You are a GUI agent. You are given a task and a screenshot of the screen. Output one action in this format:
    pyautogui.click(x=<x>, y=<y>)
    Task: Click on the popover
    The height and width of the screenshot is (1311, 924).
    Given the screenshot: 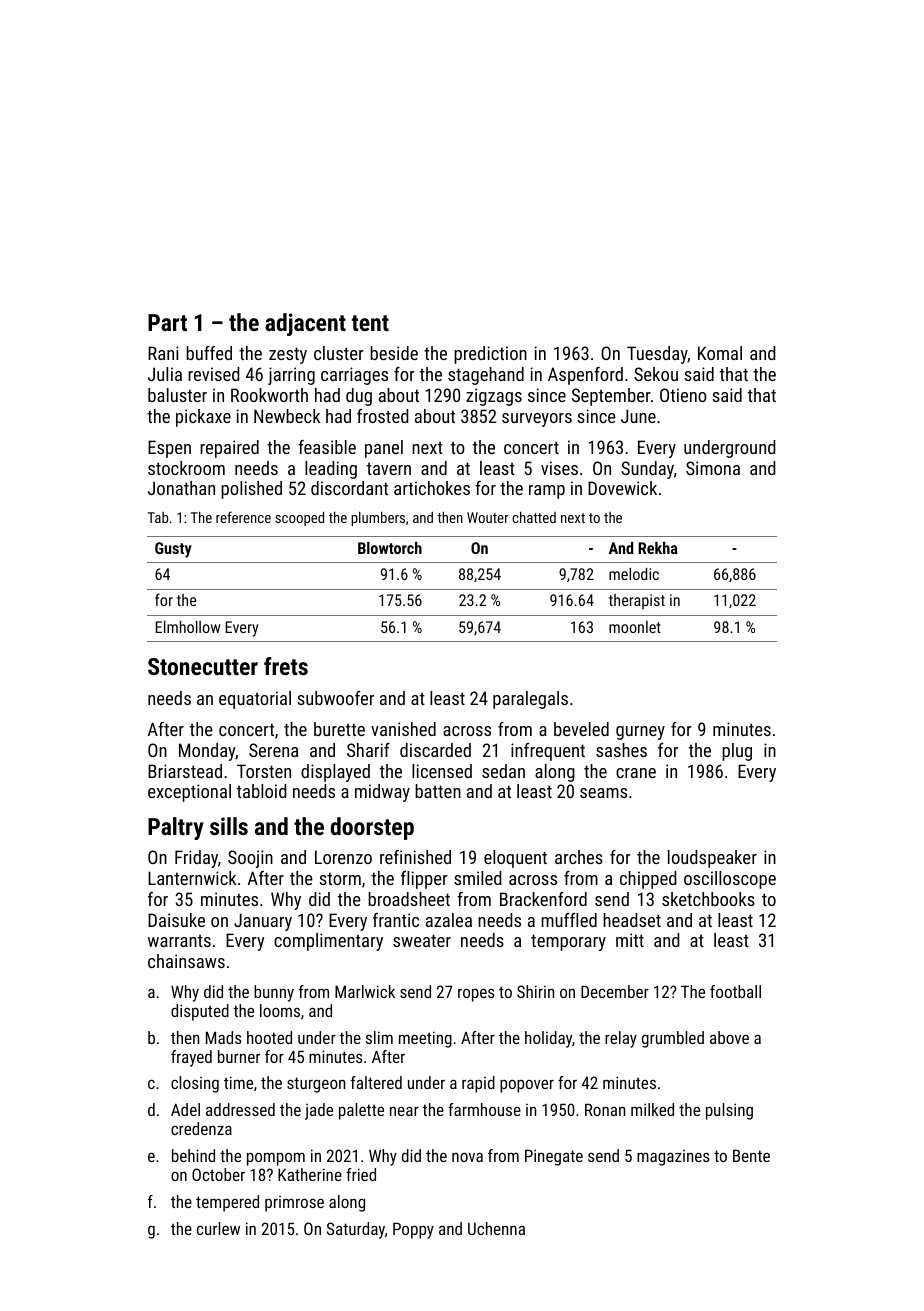 What is the action you would take?
    pyautogui.click(x=527, y=1086)
